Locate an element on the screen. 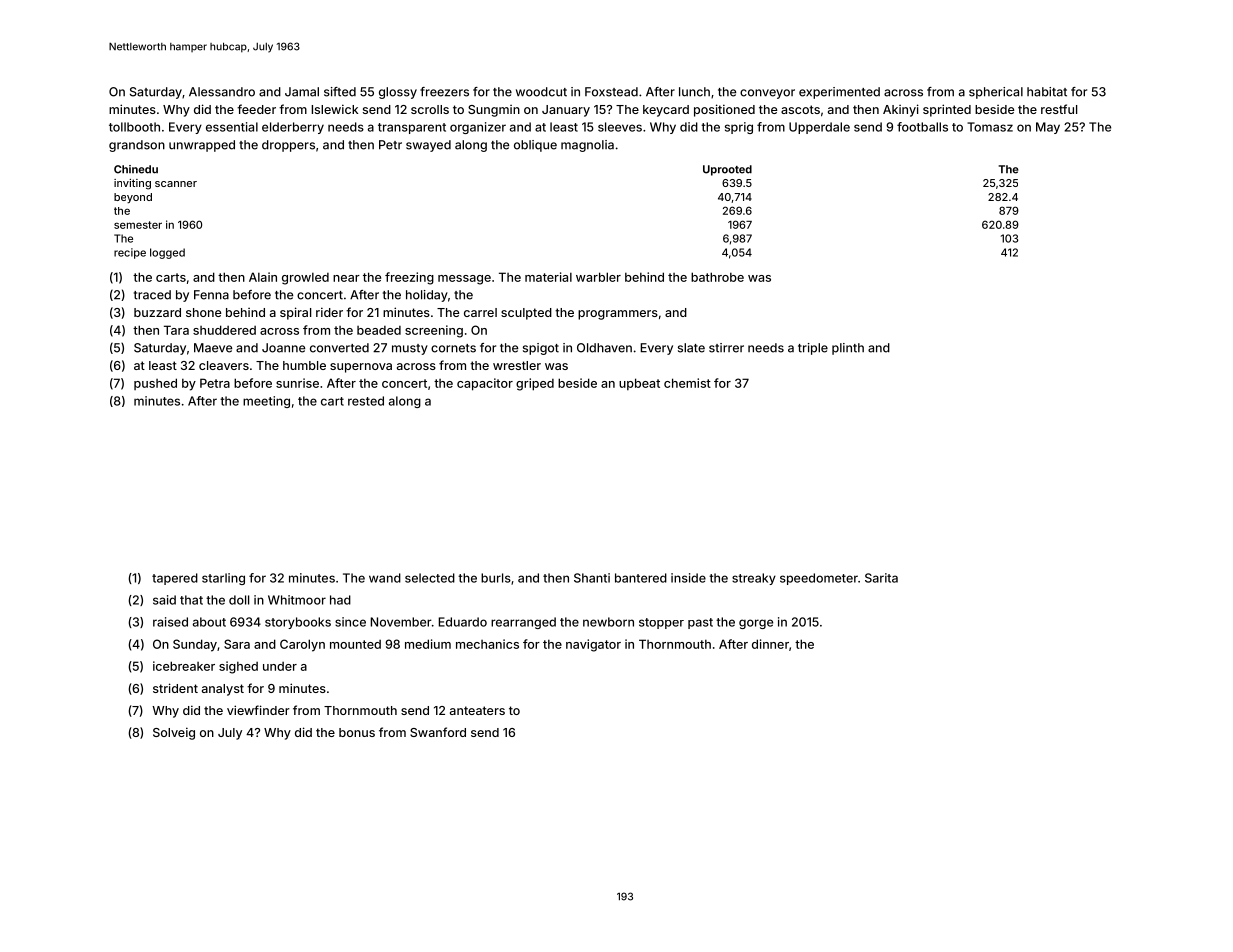  freezers is located at coordinates (444, 92).
